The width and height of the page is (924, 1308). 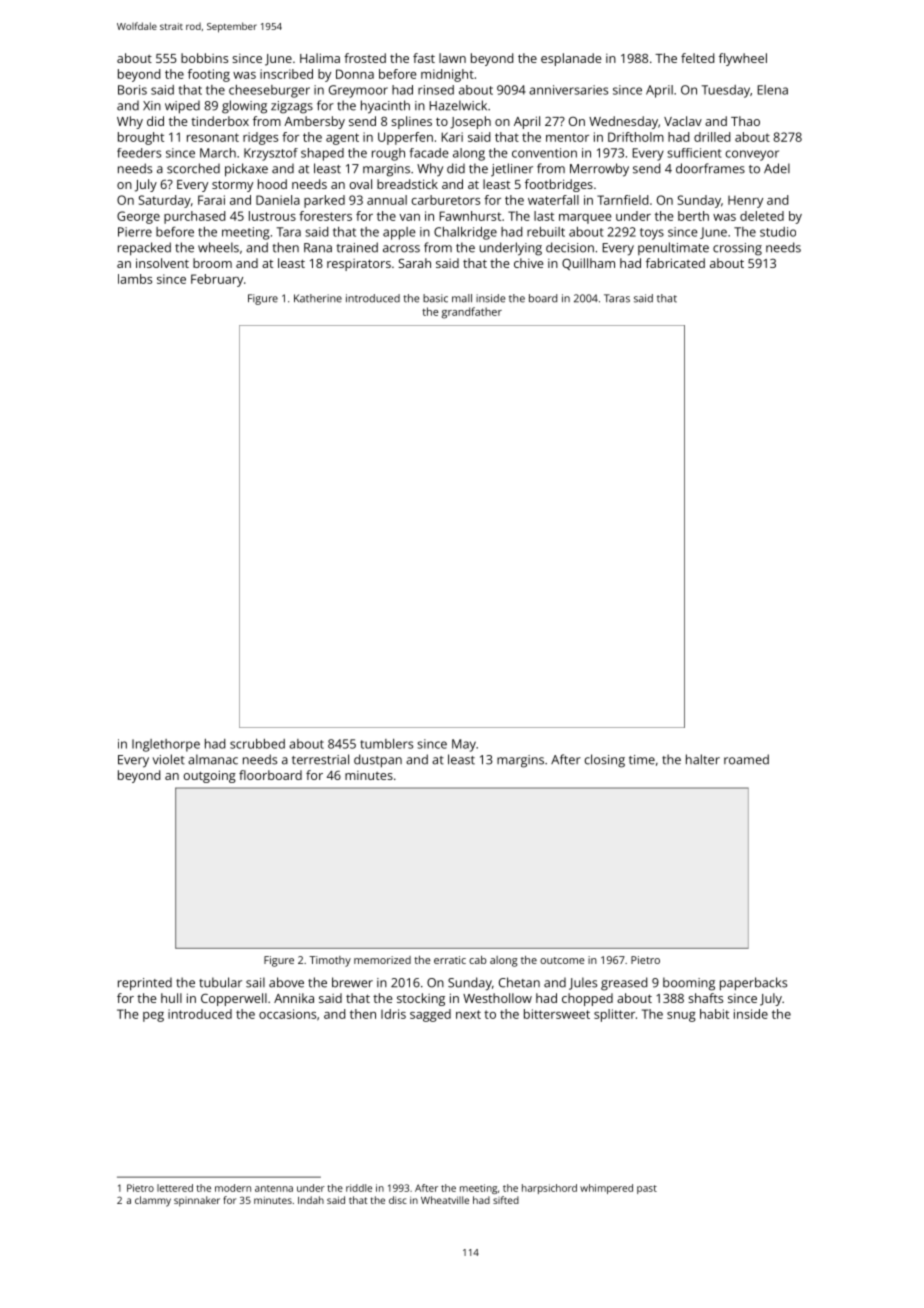 I want to click on reprinted, so click(x=145, y=984).
